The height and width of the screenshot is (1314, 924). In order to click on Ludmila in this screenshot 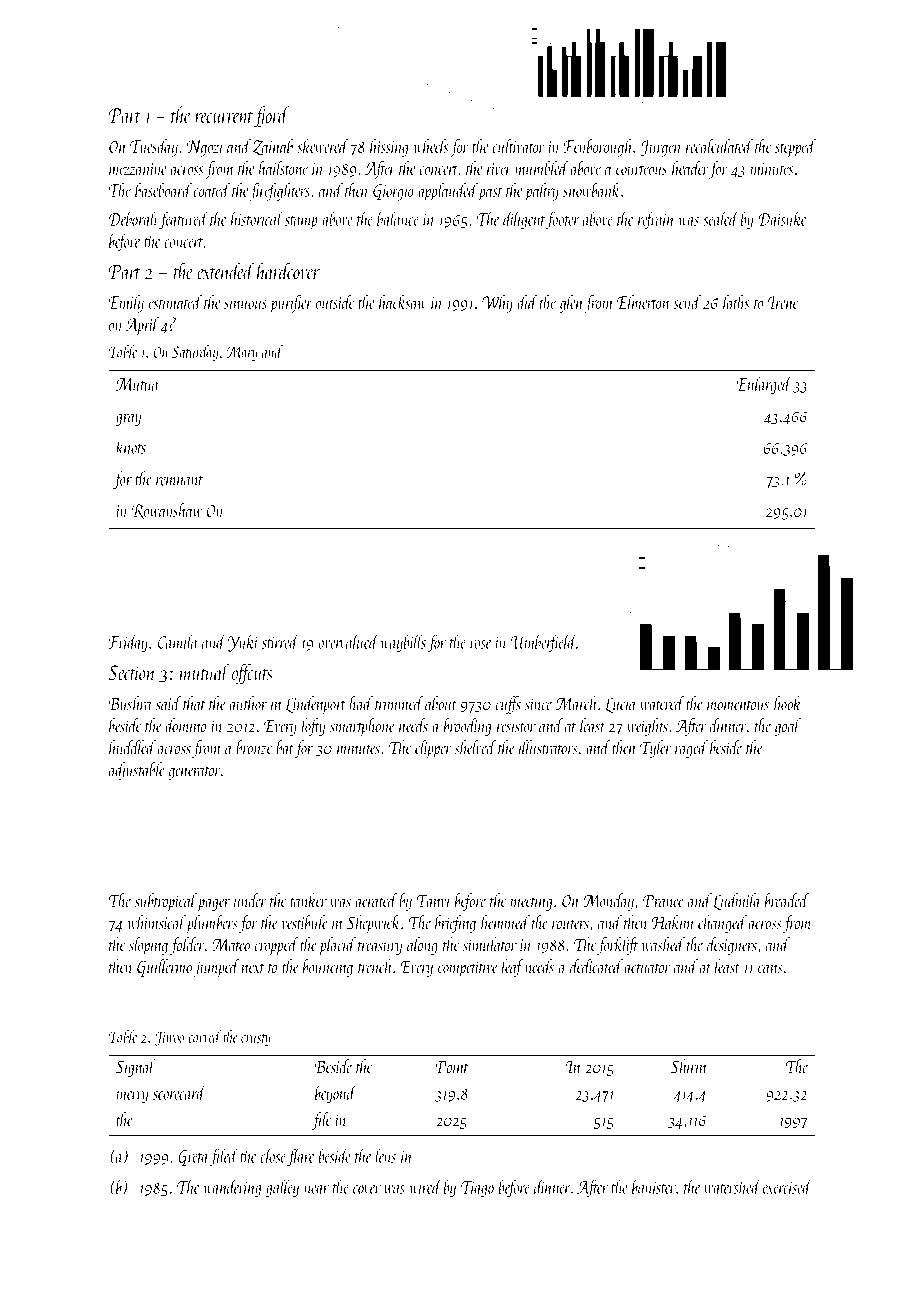, I will do `click(736, 902)`.
